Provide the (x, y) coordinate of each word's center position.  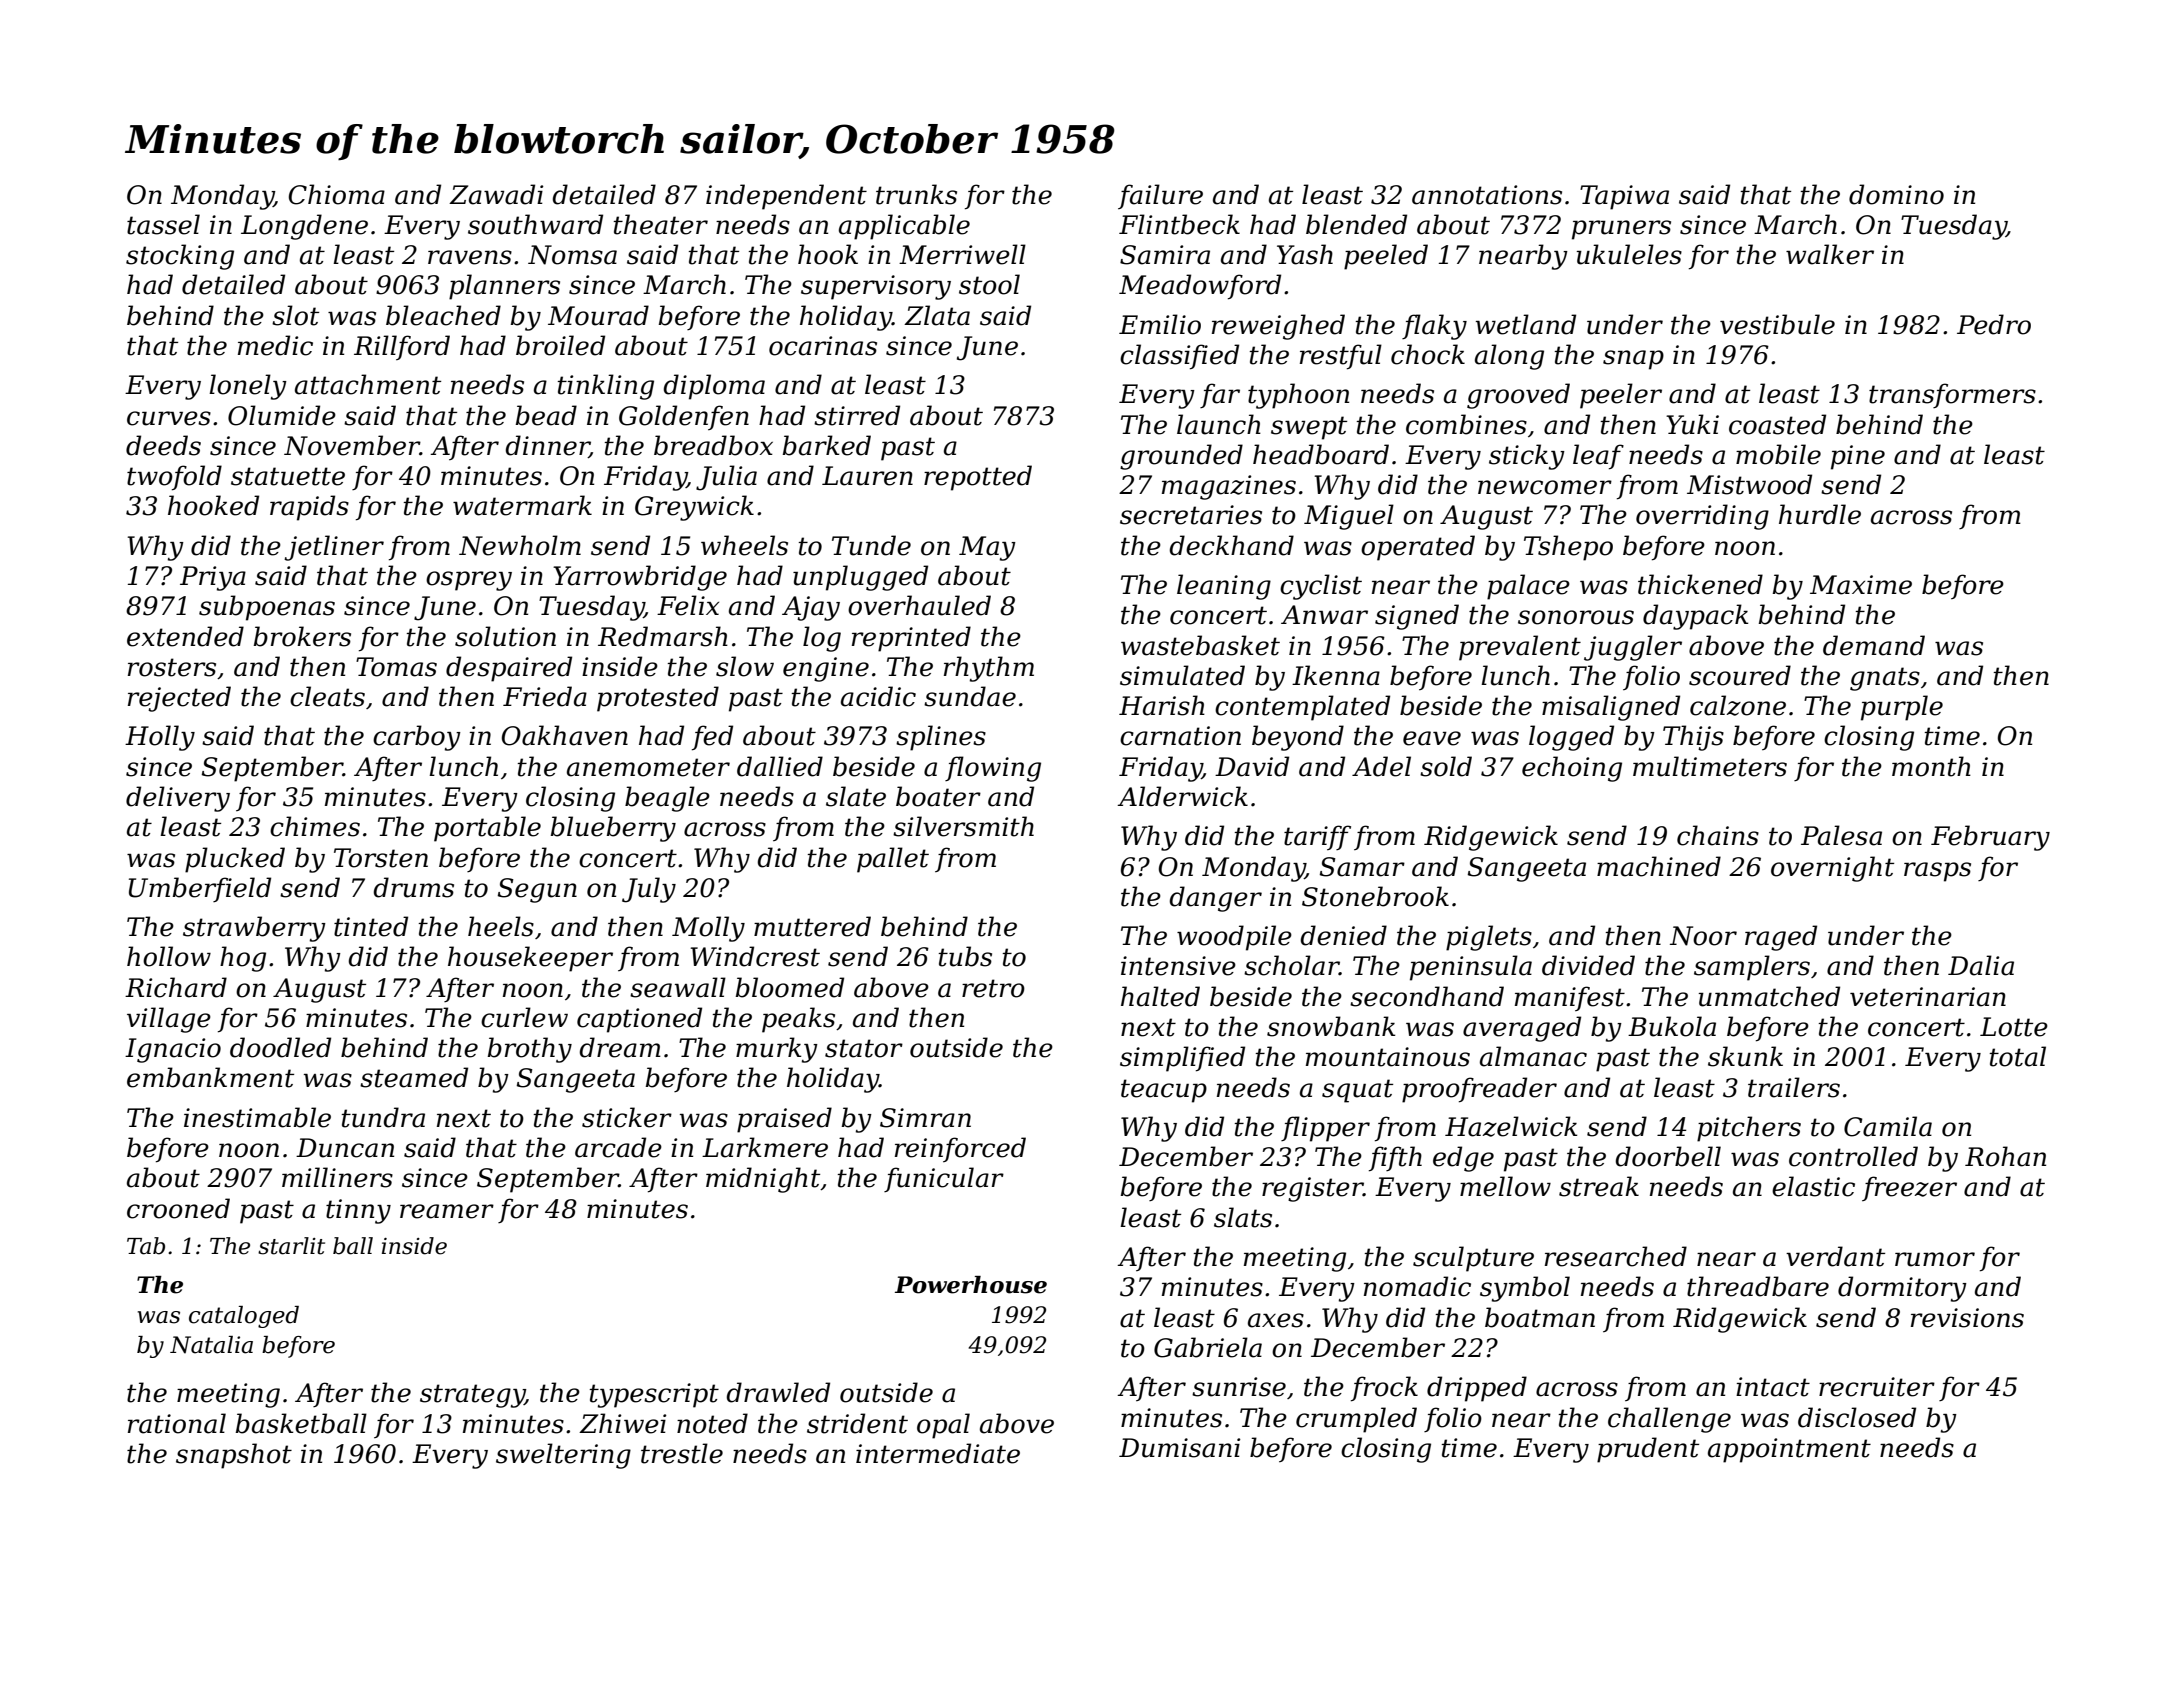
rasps (1937, 872)
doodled (280, 1047)
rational (177, 1423)
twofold (174, 478)
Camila (1888, 1126)
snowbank (1331, 1026)
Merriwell (962, 254)
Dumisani (1180, 1448)
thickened (1700, 584)
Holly (160, 738)
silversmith (963, 826)
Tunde (871, 545)
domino (1896, 194)
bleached (443, 315)
